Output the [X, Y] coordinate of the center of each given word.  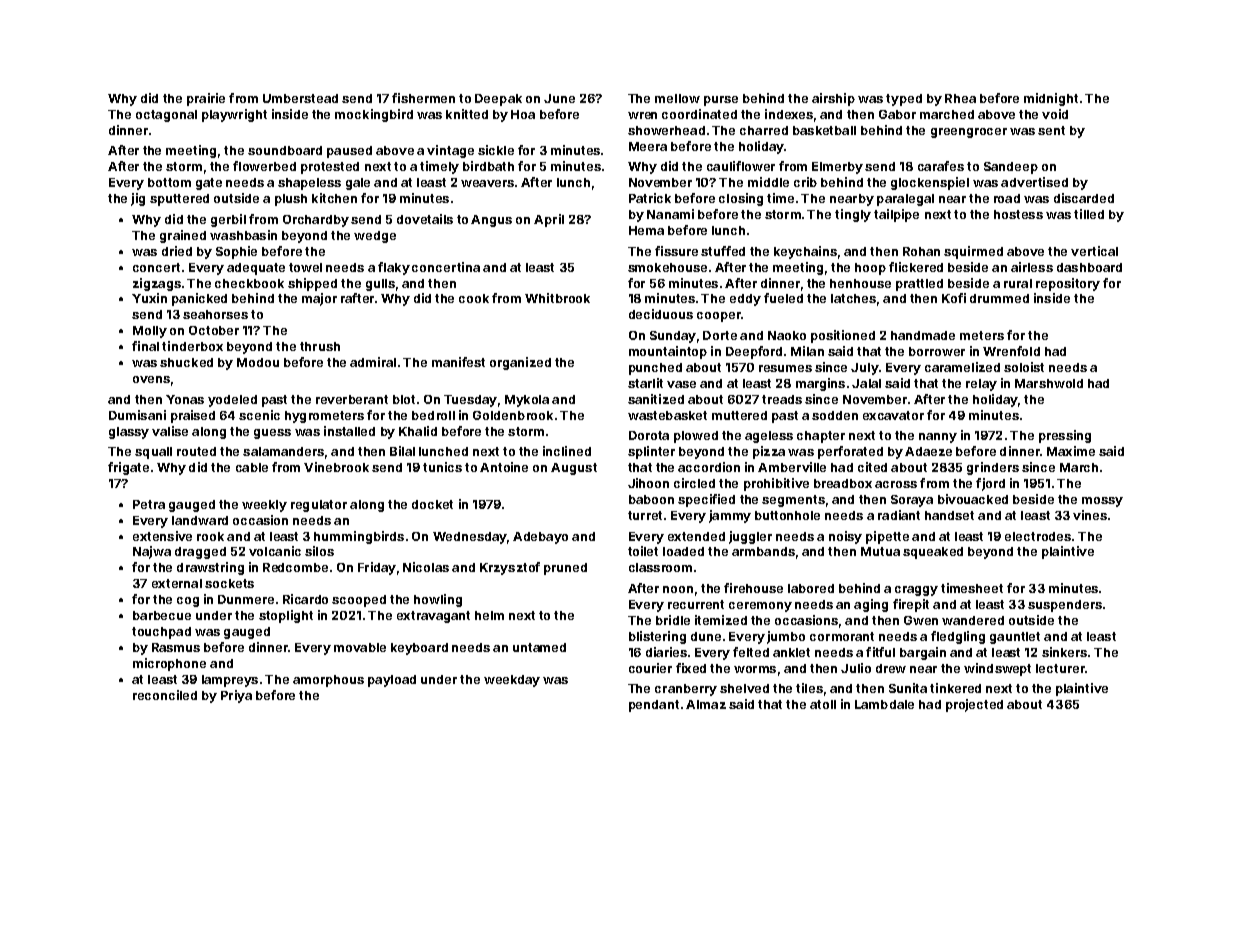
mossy [1102, 502]
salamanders [283, 451]
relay [981, 385]
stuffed [723, 251]
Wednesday [470, 538]
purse [721, 101]
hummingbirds [359, 537]
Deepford [754, 352]
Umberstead [300, 98]
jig [138, 199]
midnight [1051, 99]
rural [1018, 283]
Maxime [1071, 451]
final [145, 346]
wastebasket [667, 415]
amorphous [328, 681]
